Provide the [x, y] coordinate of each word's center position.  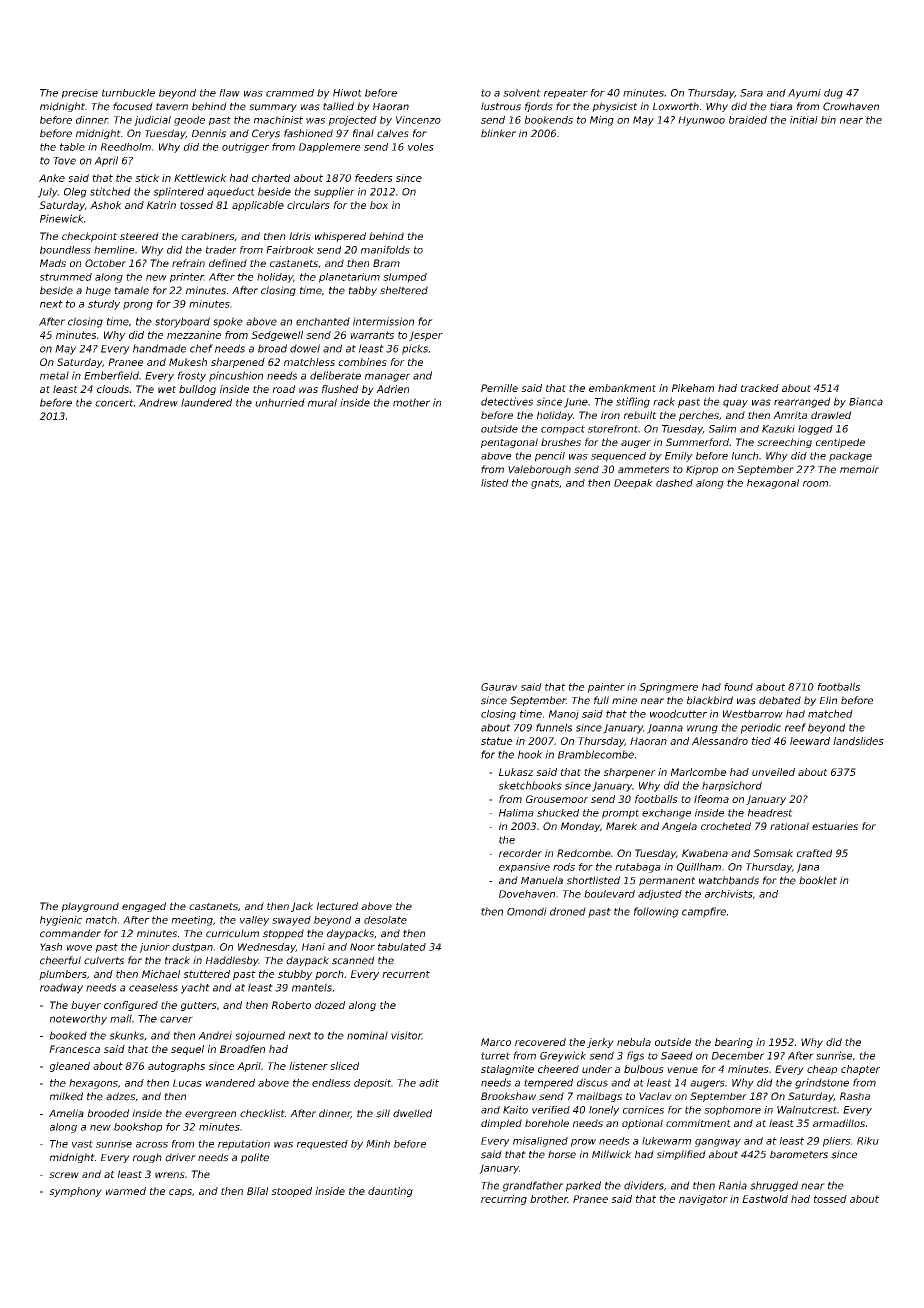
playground [90, 907]
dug [833, 94]
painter [606, 688]
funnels [554, 727]
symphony [75, 1192]
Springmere [668, 688]
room [815, 484]
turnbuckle [128, 93]
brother [549, 1199]
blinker [498, 133]
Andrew [158, 402]
